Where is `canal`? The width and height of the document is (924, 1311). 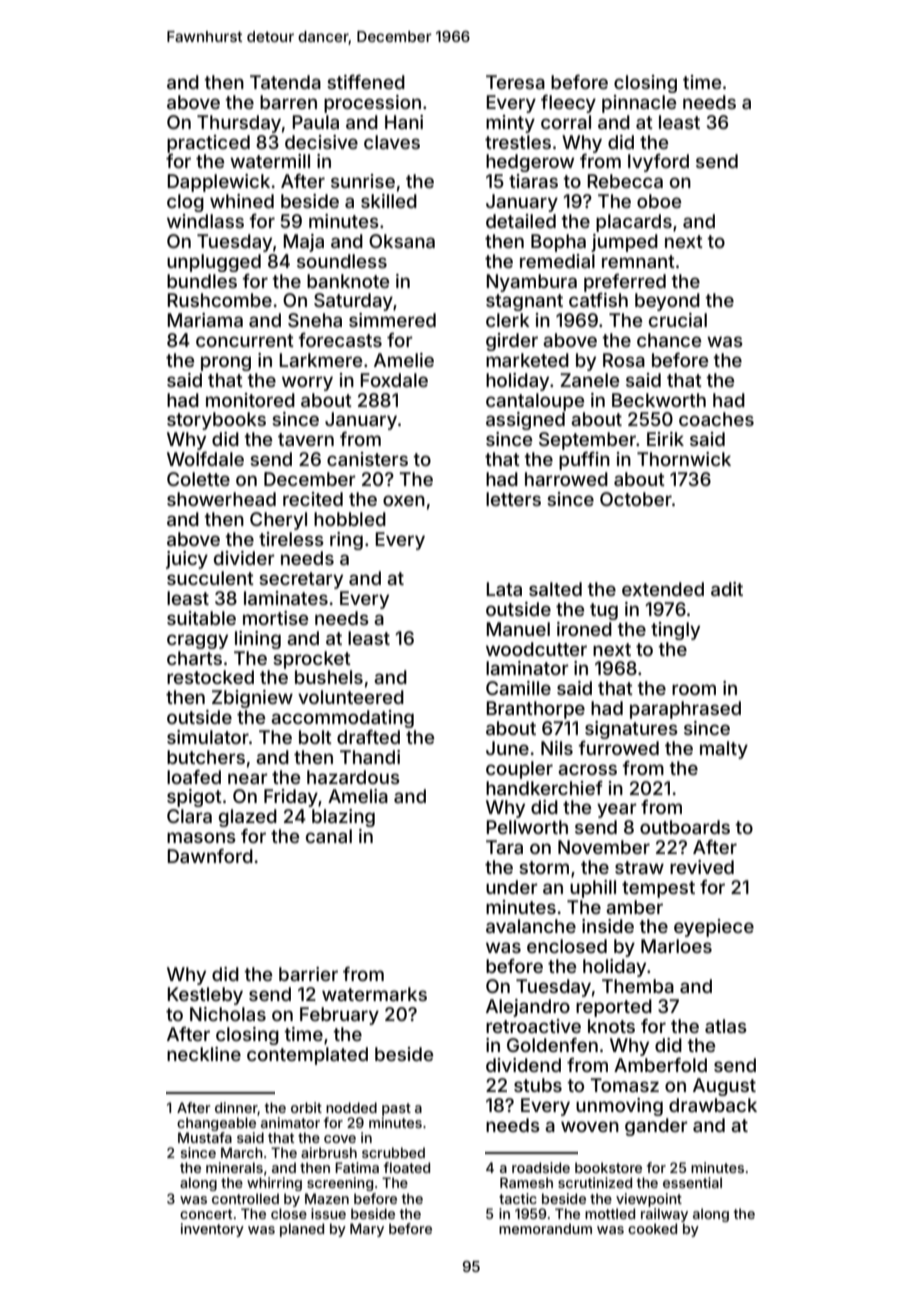
canal is located at coordinates (329, 836).
